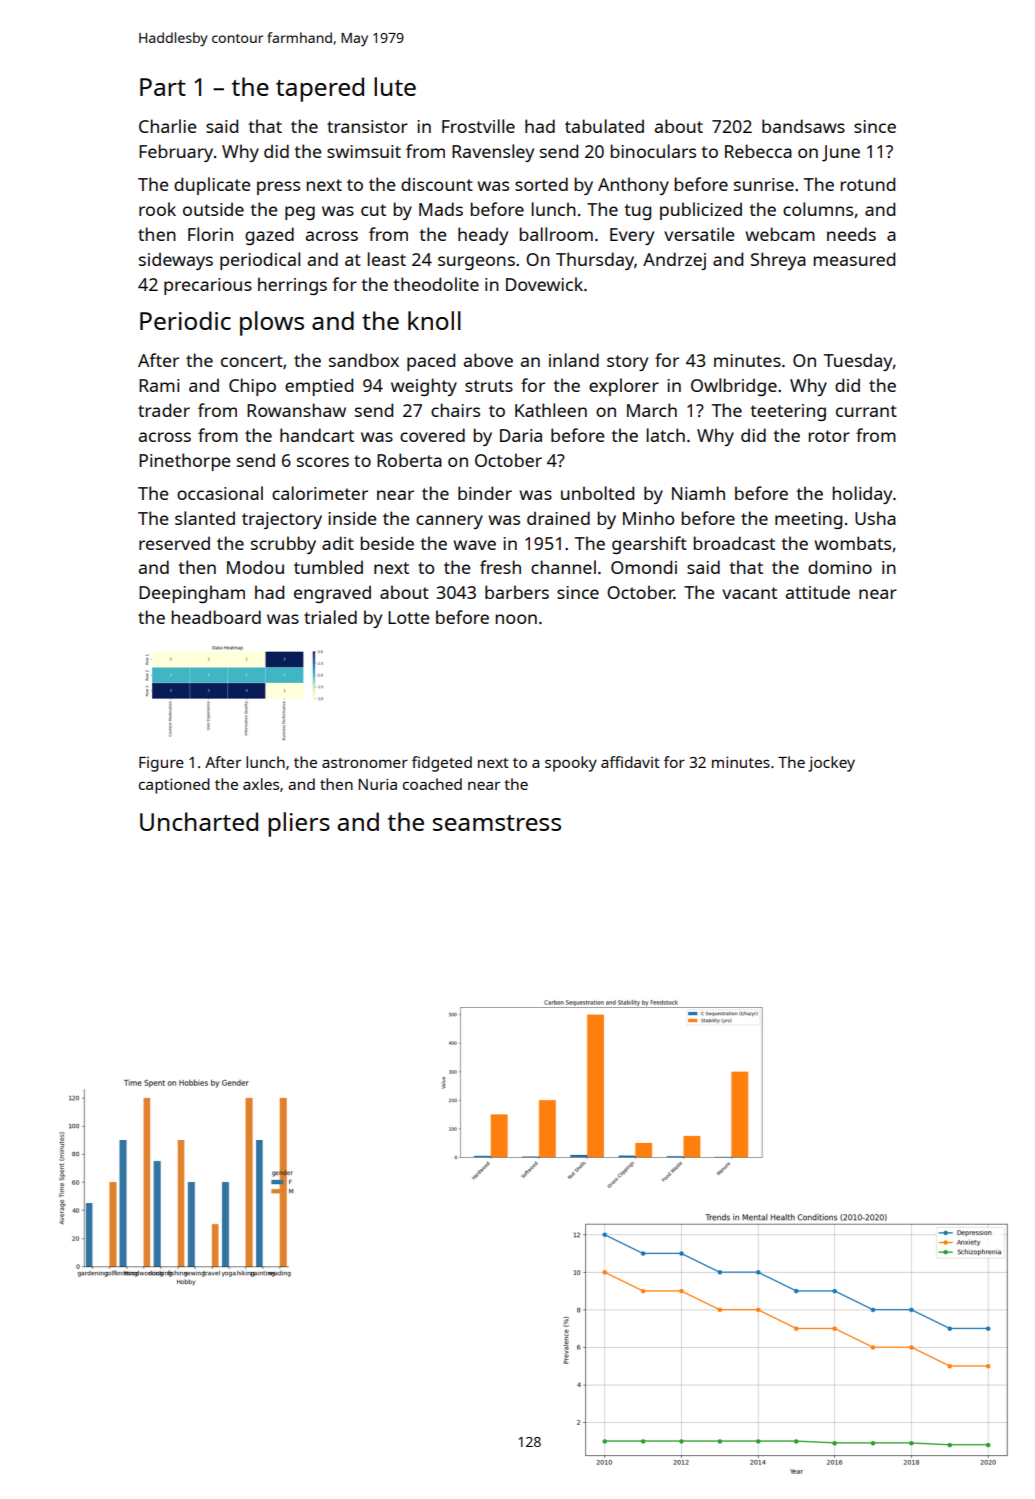 The width and height of the image is (1035, 1499). Describe the element at coordinates (604, 126) in the image. I see `tabulated` at that location.
